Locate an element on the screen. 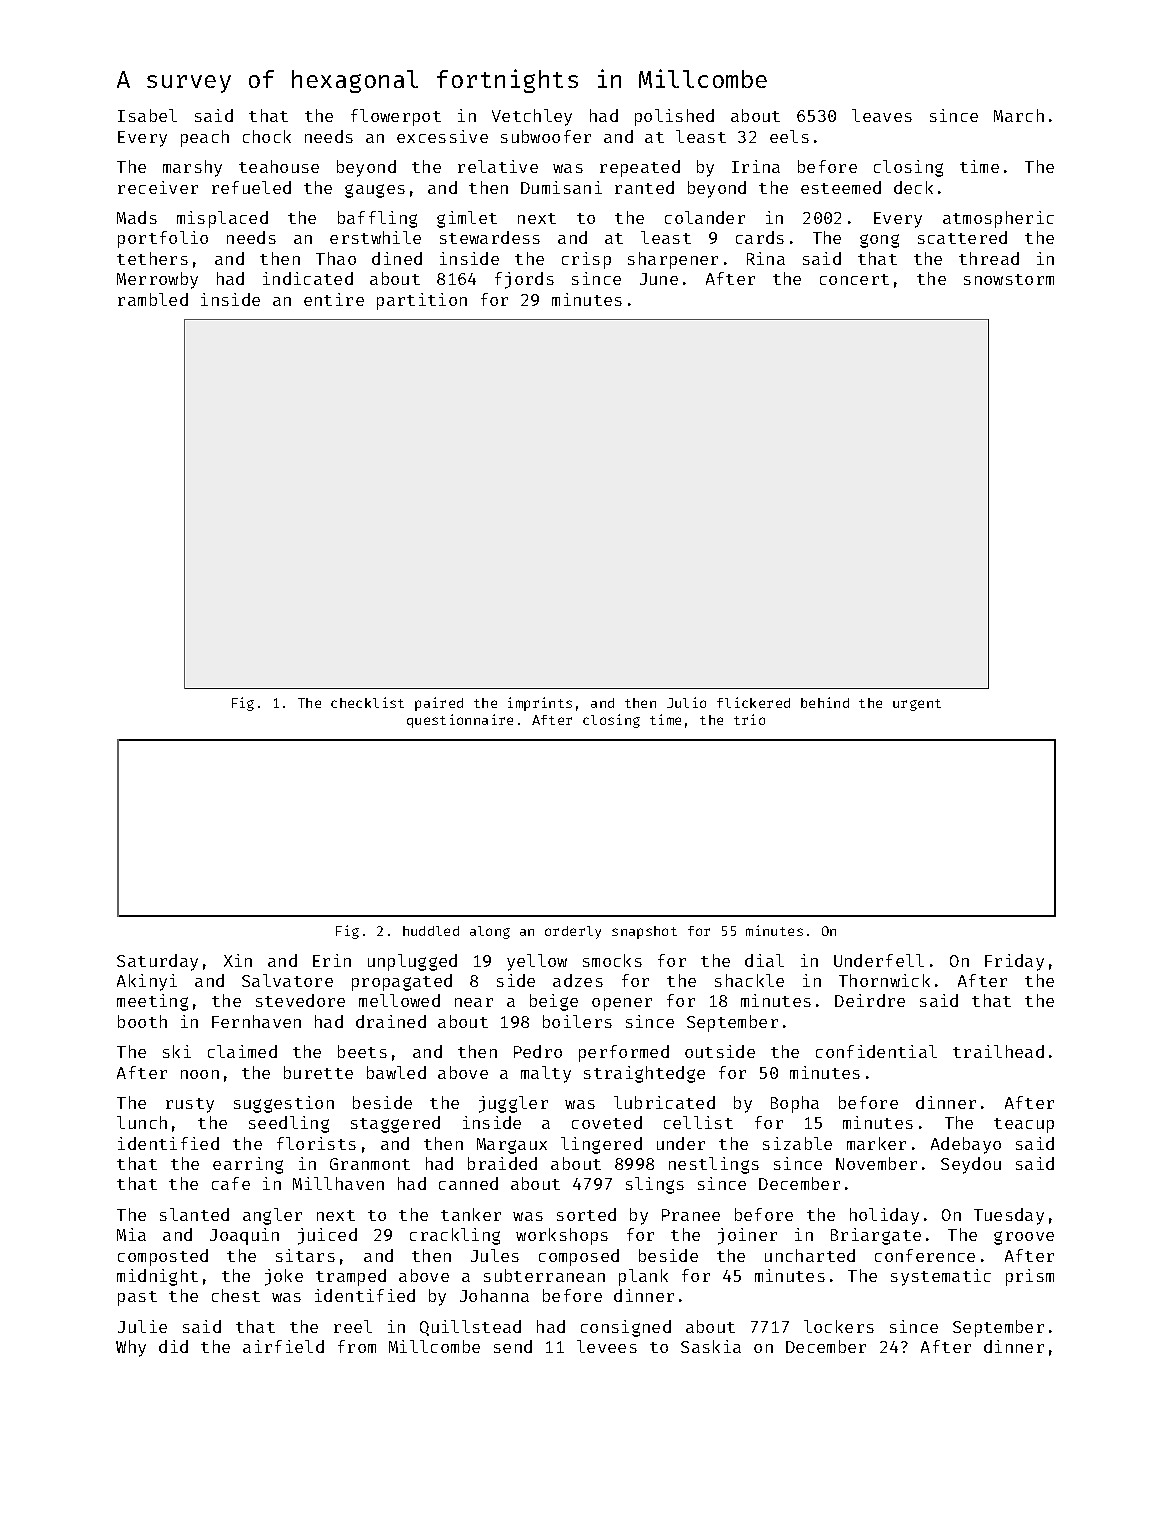 The width and height of the screenshot is (1173, 1518). rambled is located at coordinates (153, 299).
